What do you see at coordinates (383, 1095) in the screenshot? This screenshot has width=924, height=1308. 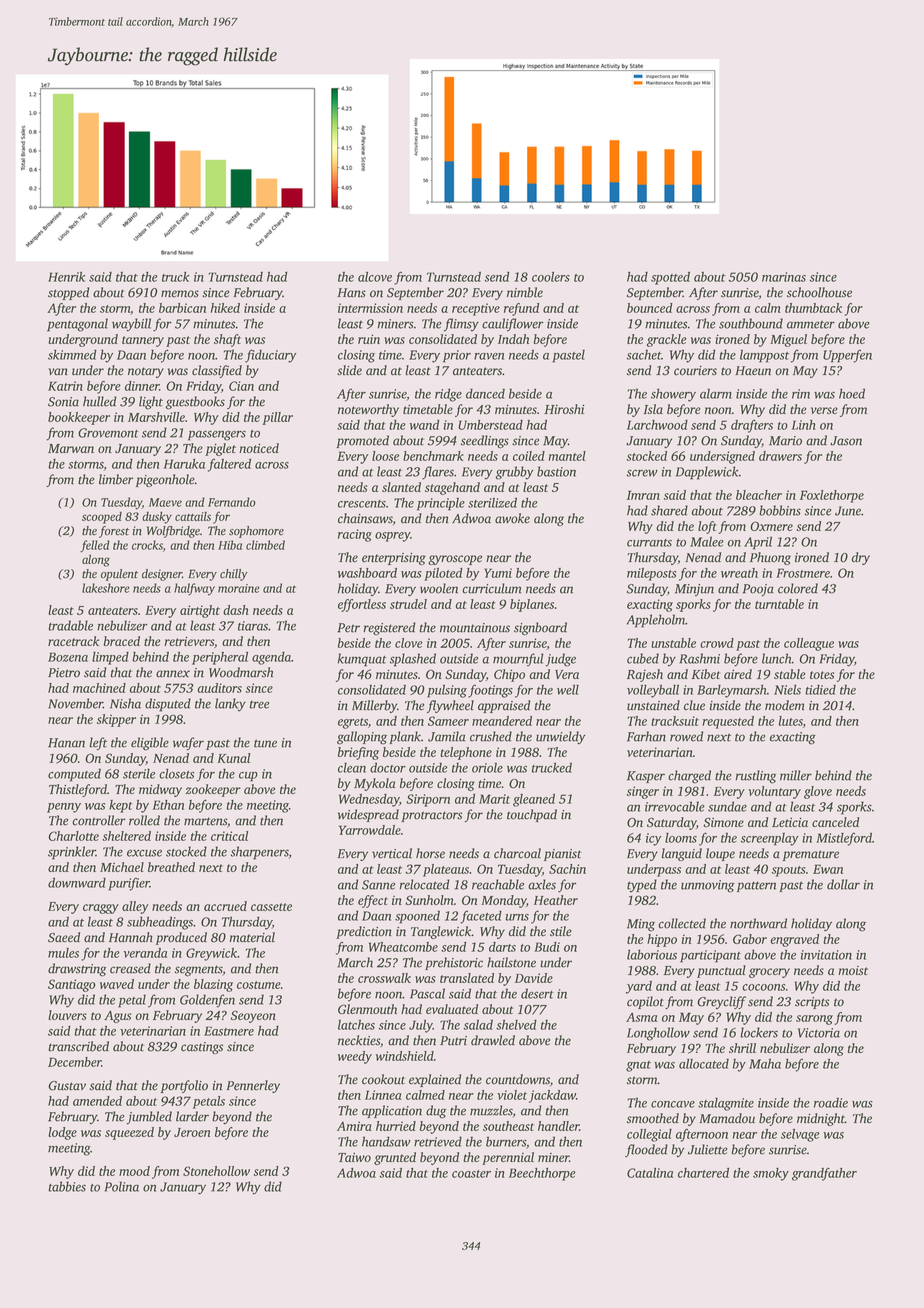 I see `Linnea` at bounding box center [383, 1095].
